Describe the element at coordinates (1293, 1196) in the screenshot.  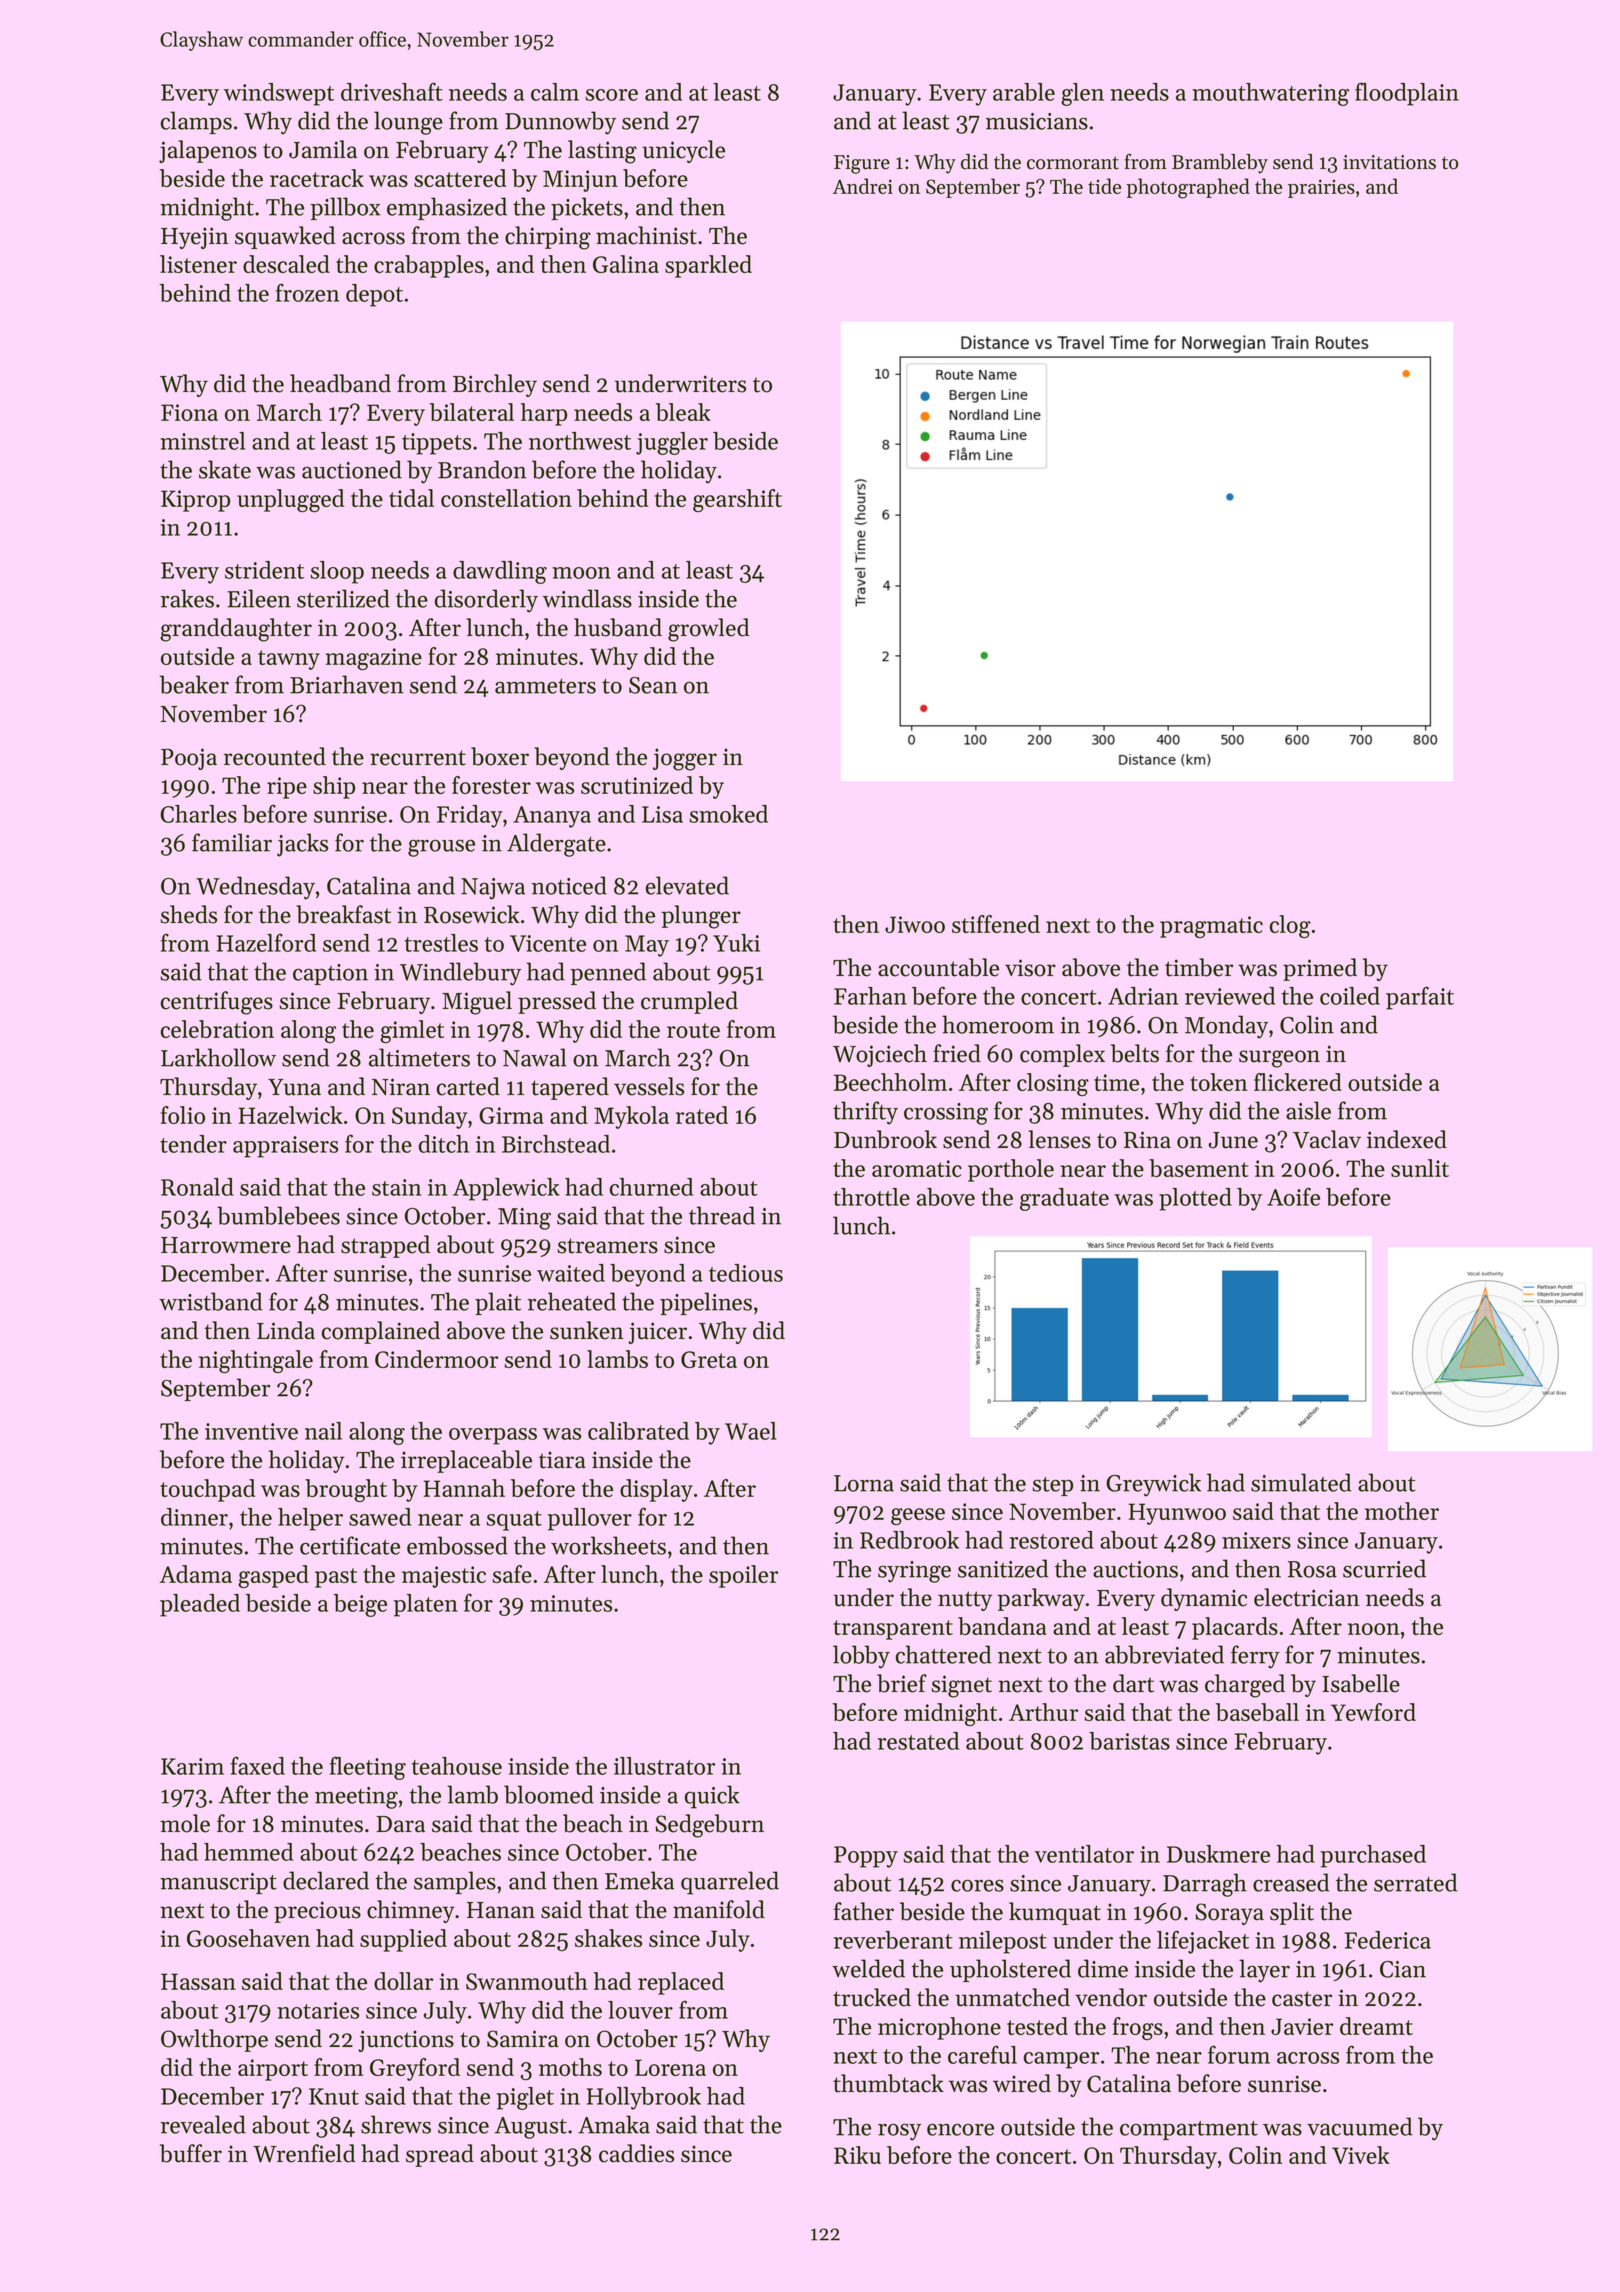
I see `Aoife` at that location.
